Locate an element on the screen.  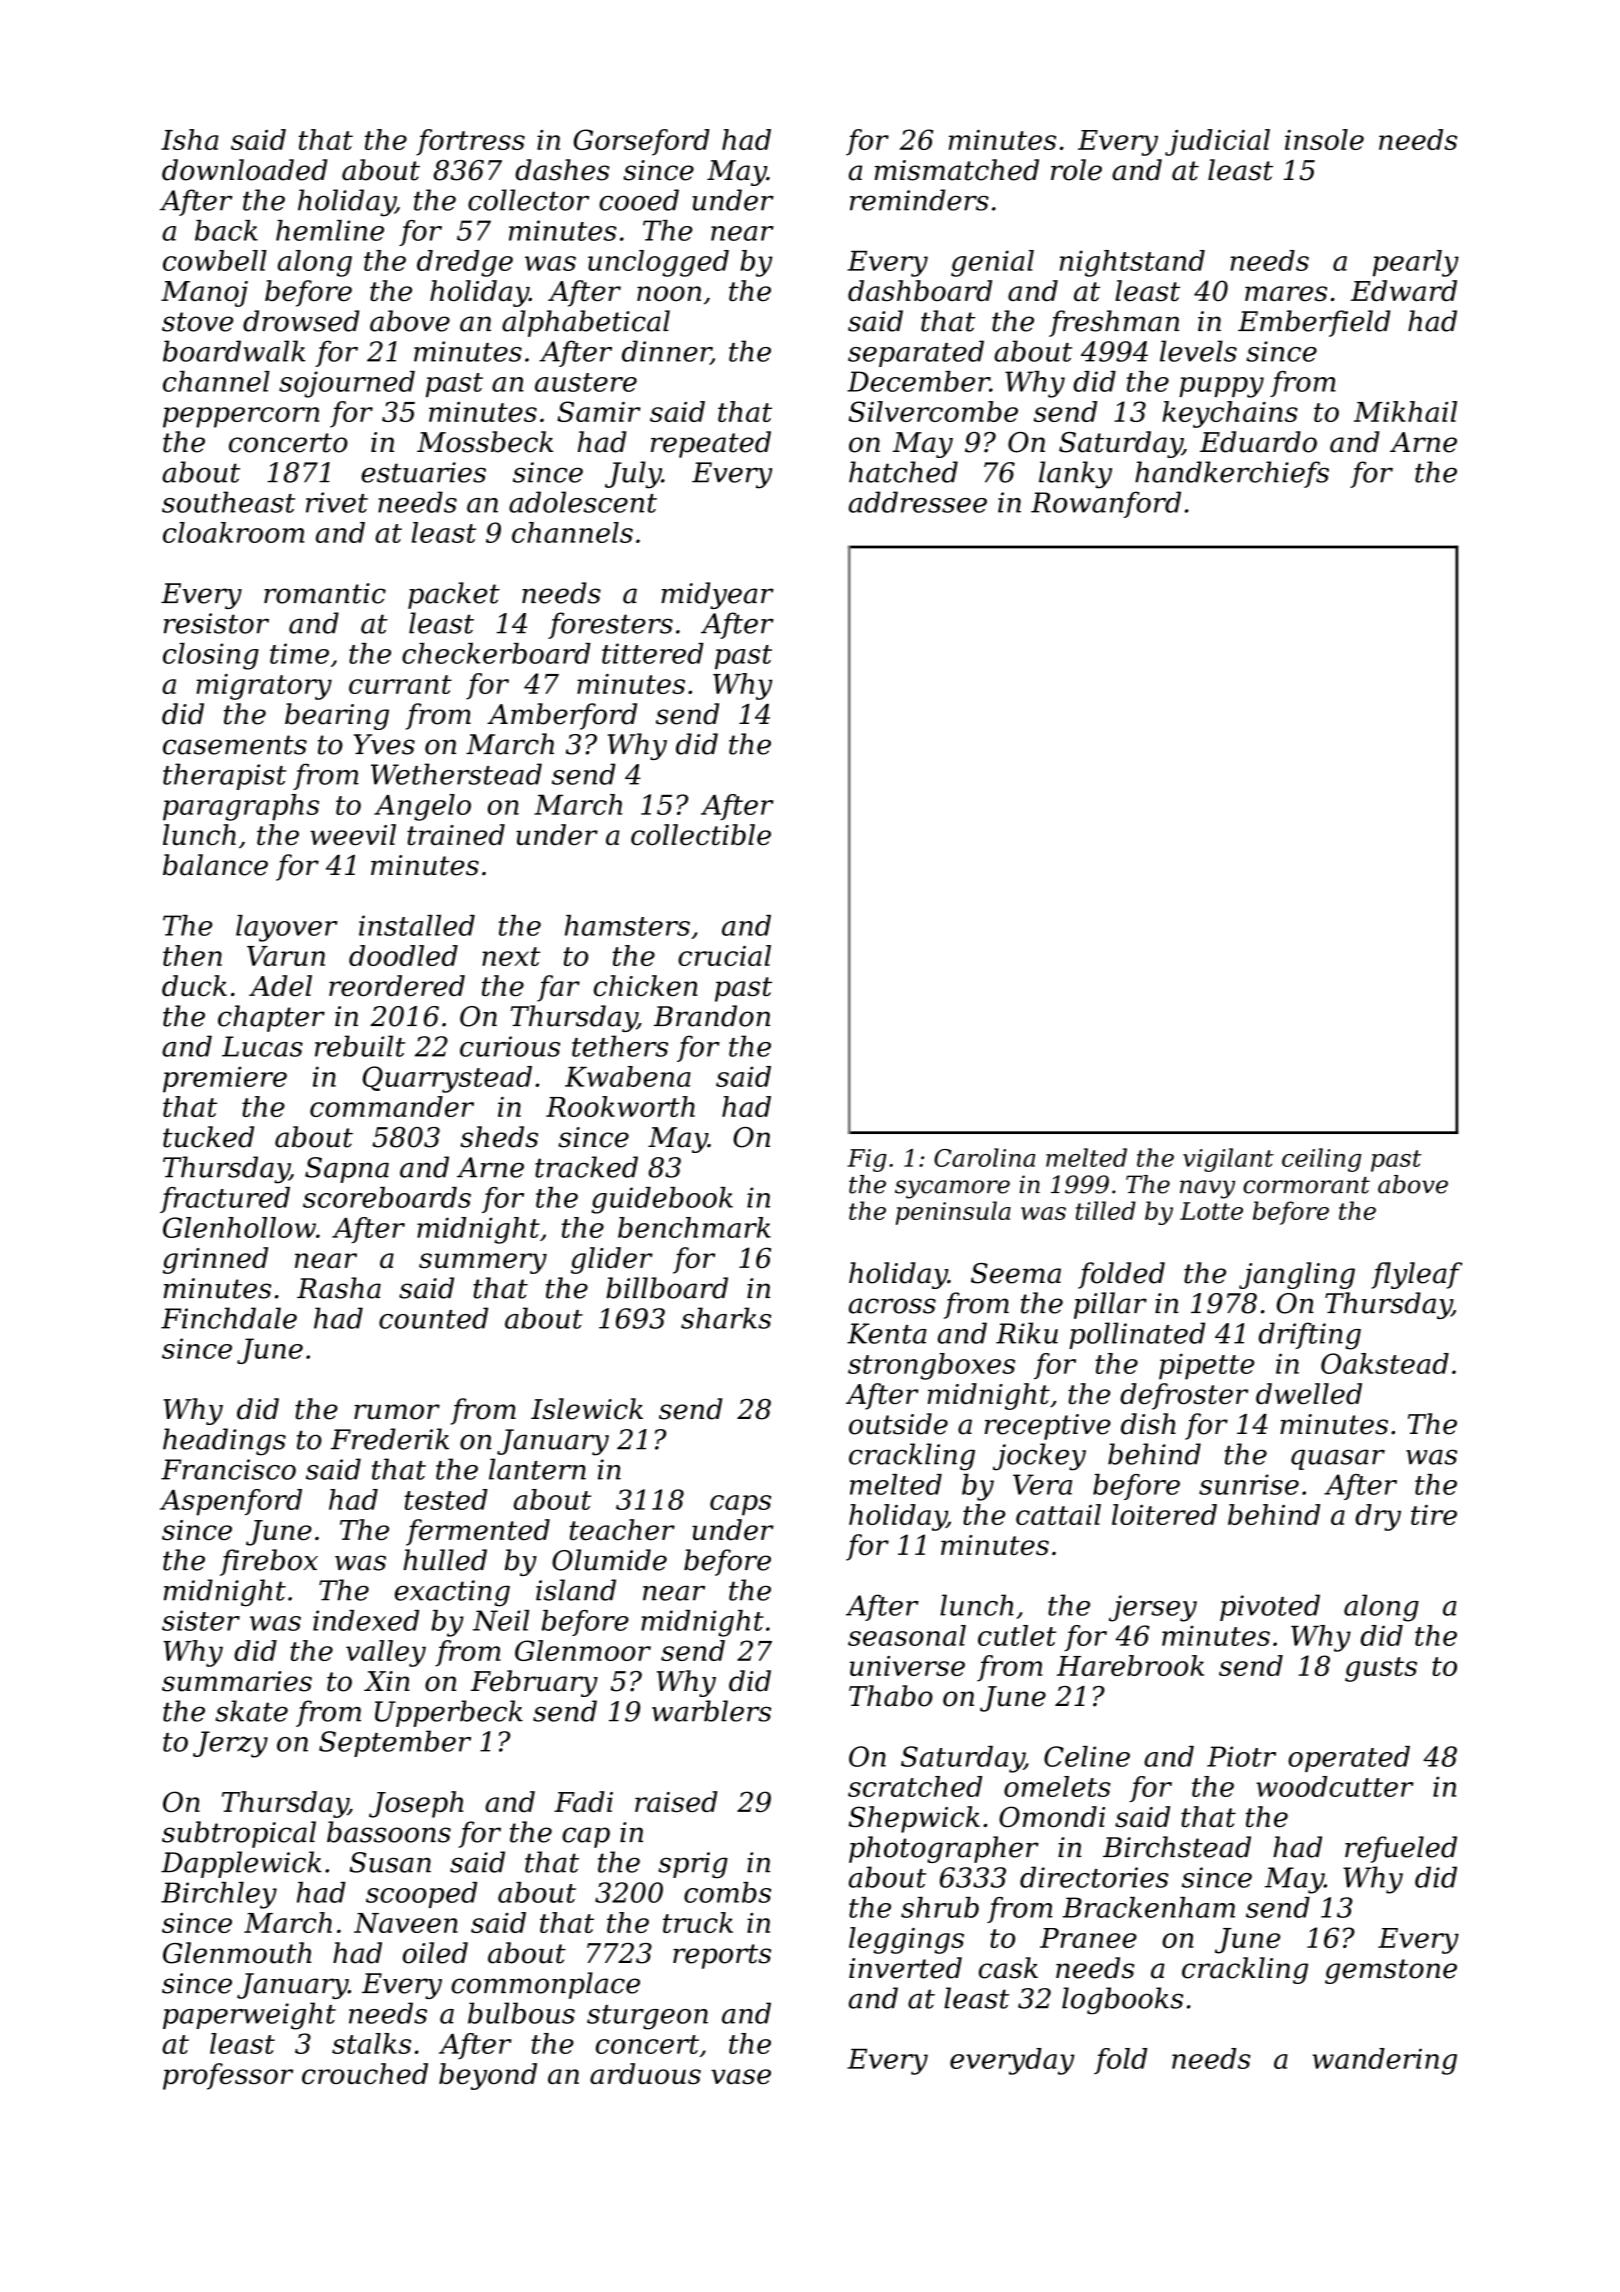
estuaries is located at coordinates (423, 472).
